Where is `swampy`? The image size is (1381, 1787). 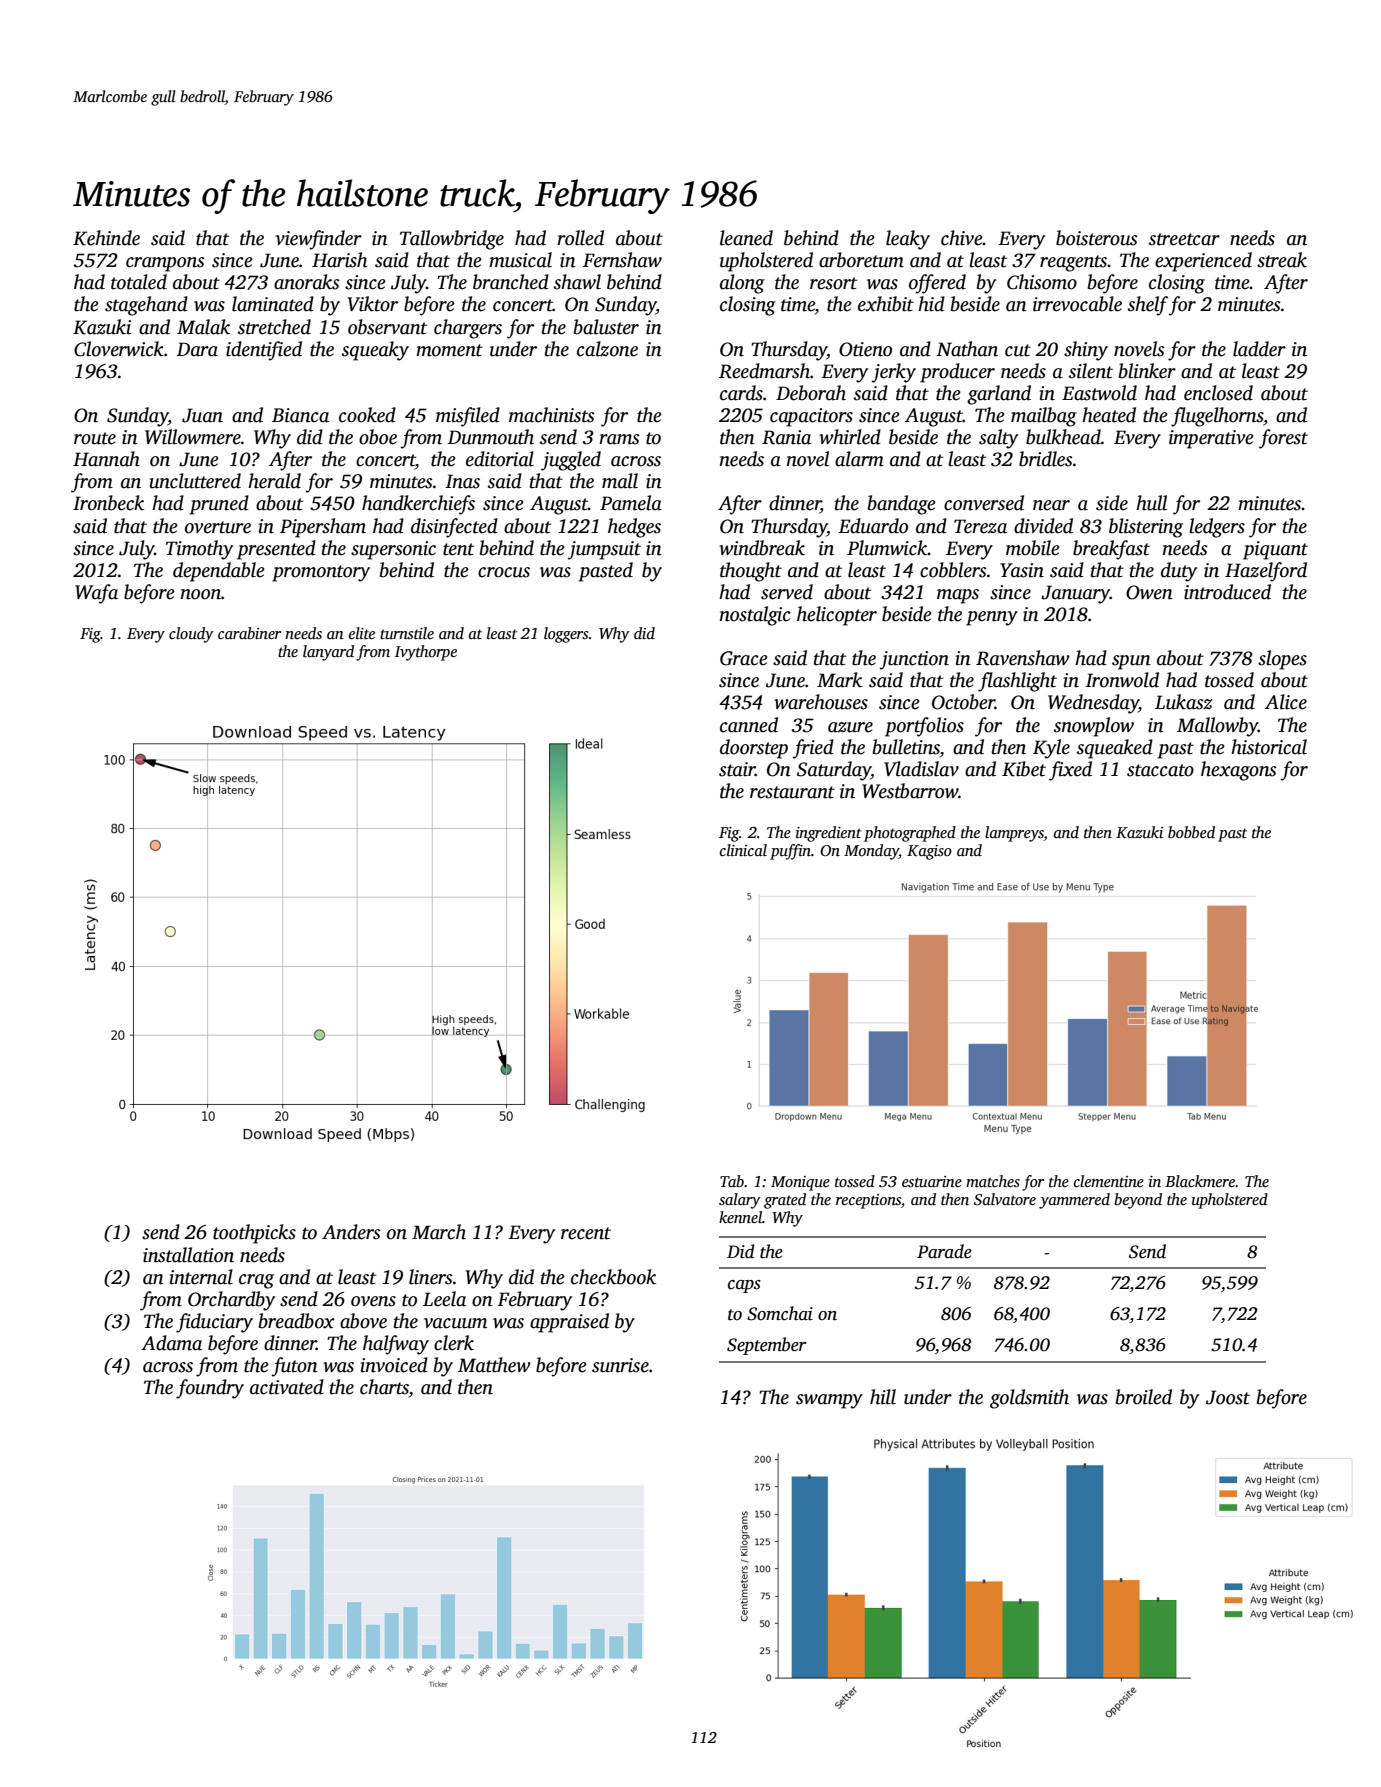 swampy is located at coordinates (829, 1401).
